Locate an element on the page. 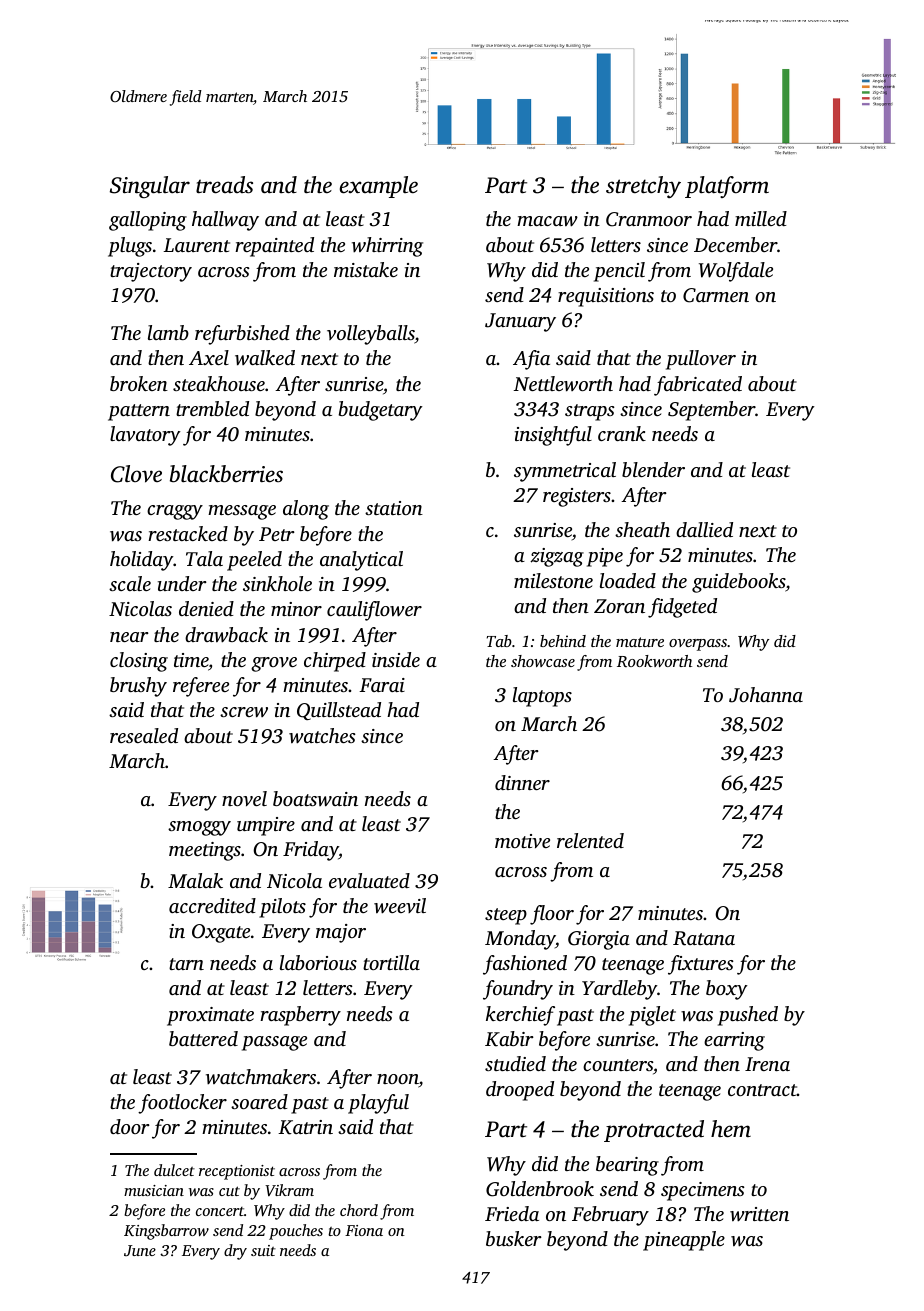  door is located at coordinates (130, 1126).
